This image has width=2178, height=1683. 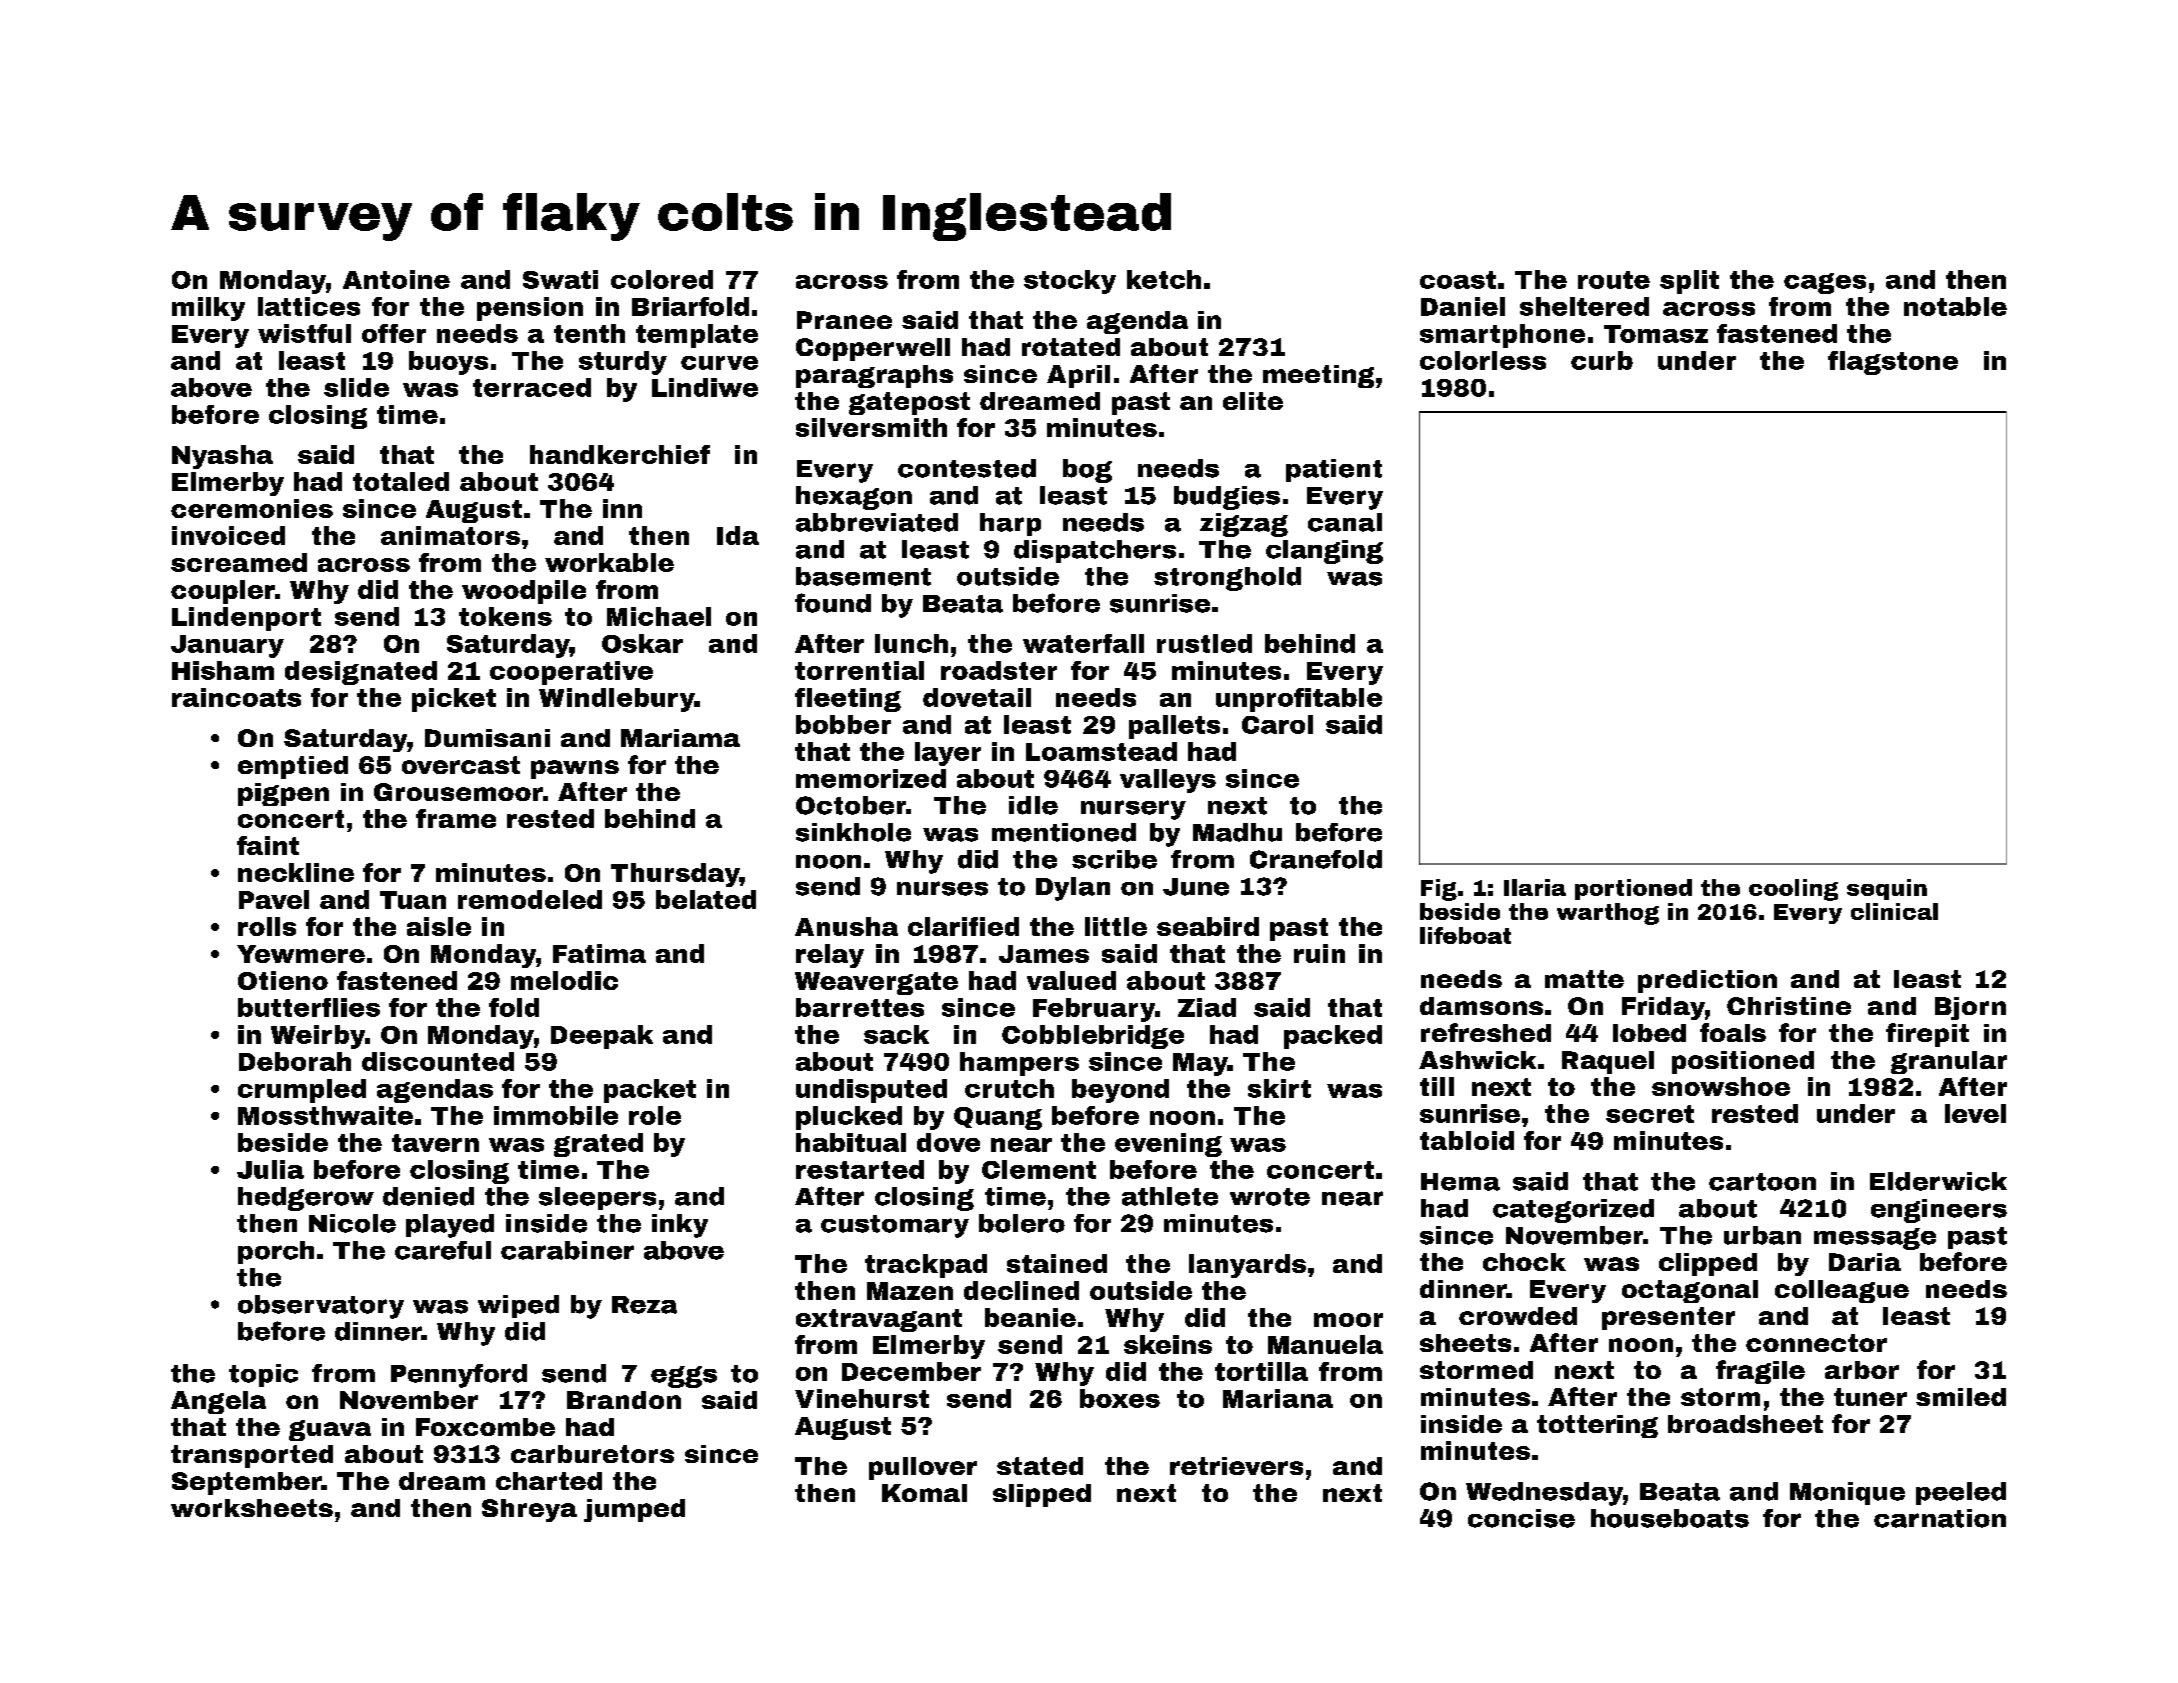 I want to click on Antoine, so click(x=396, y=279).
